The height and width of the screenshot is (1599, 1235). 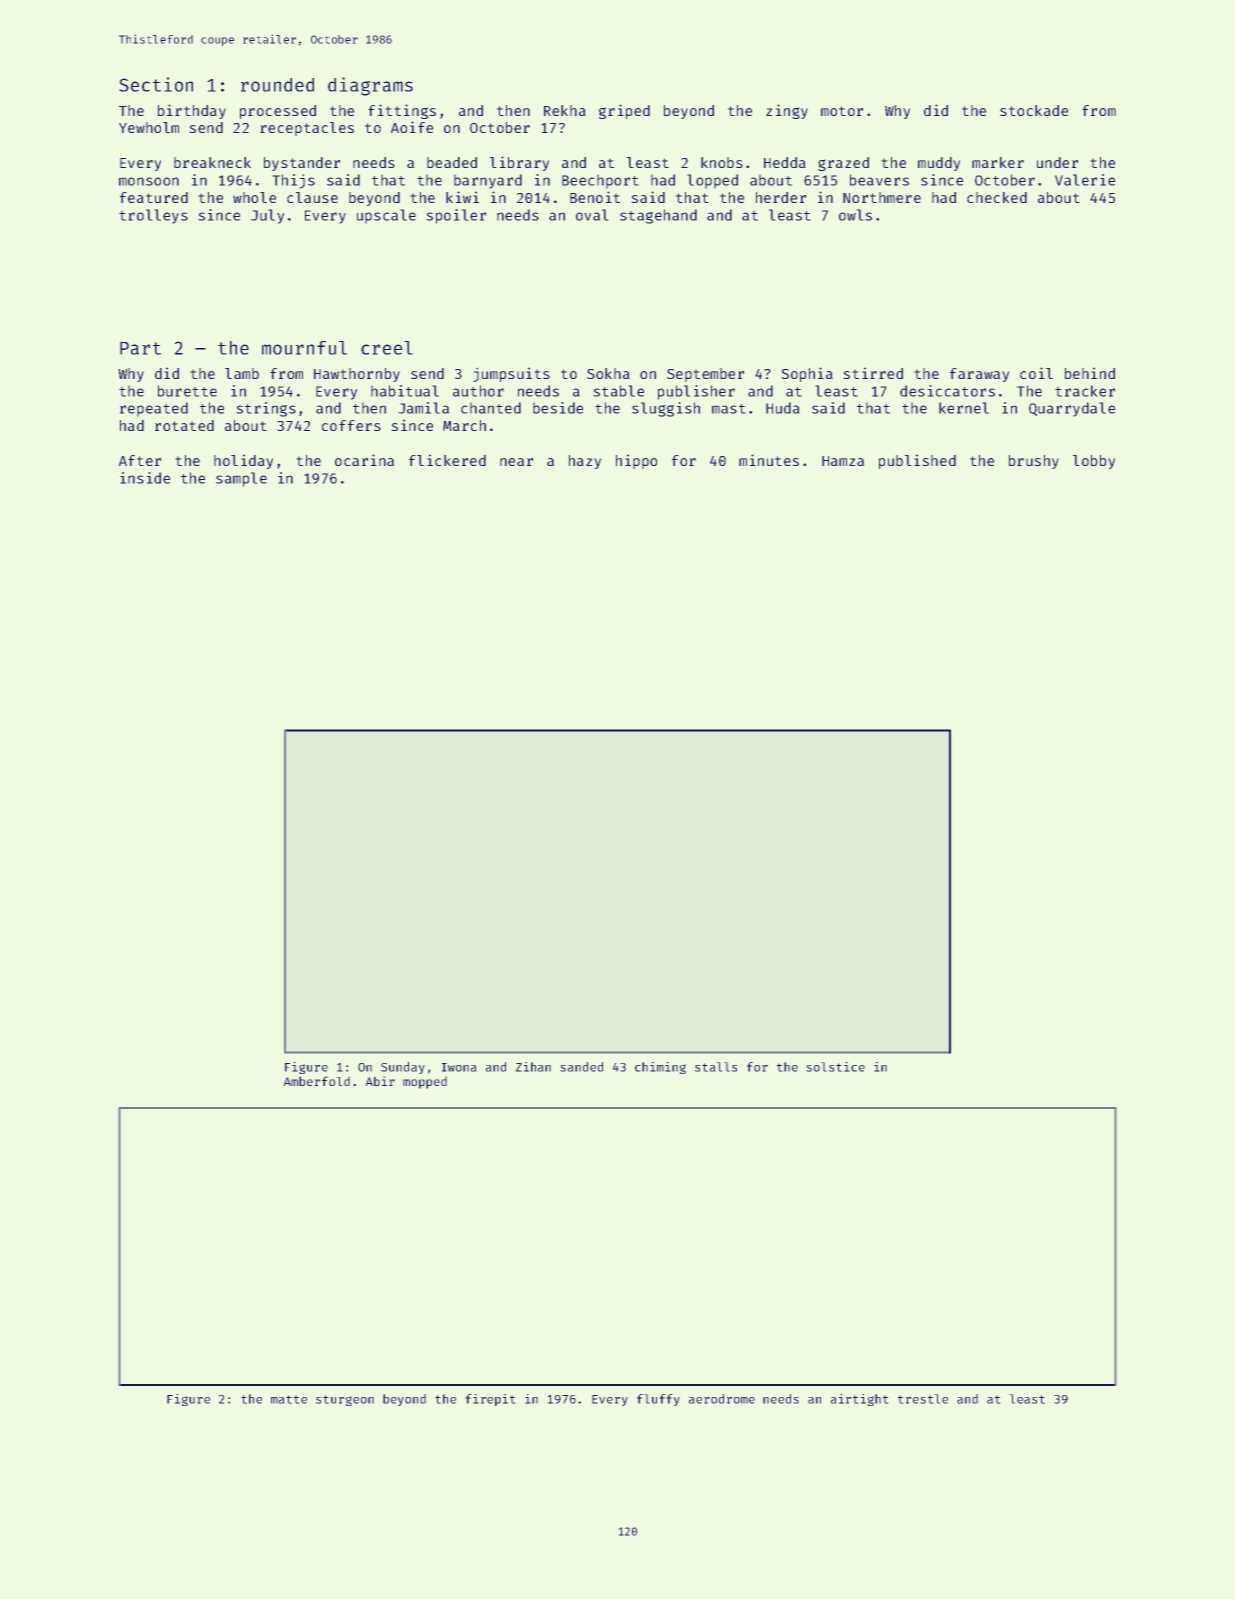 I want to click on fluffy, so click(x=658, y=1400).
